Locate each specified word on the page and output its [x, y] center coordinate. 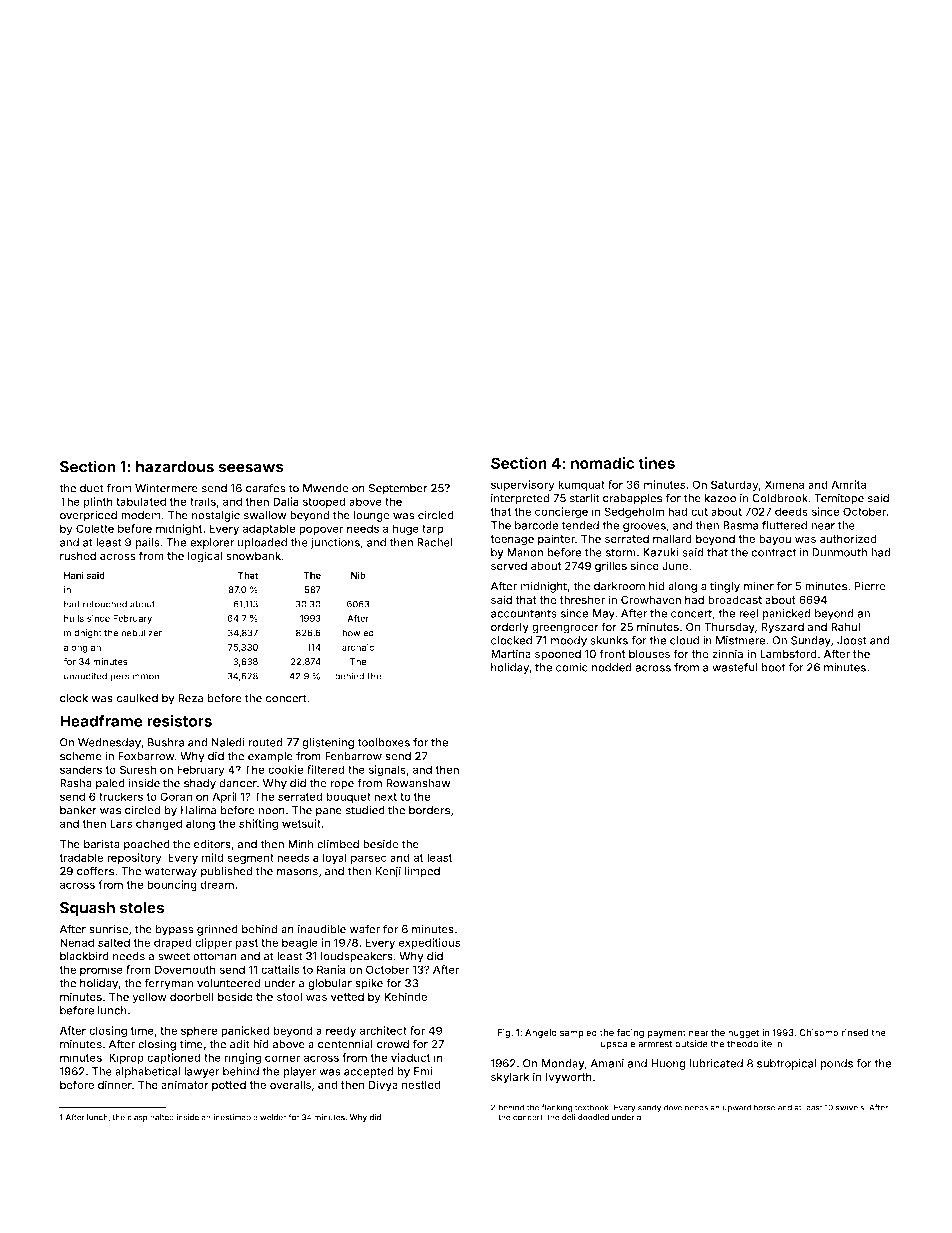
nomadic [602, 463]
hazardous [175, 467]
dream [217, 884]
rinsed [855, 1032]
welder [273, 1117]
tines [656, 463]
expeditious [429, 943]
